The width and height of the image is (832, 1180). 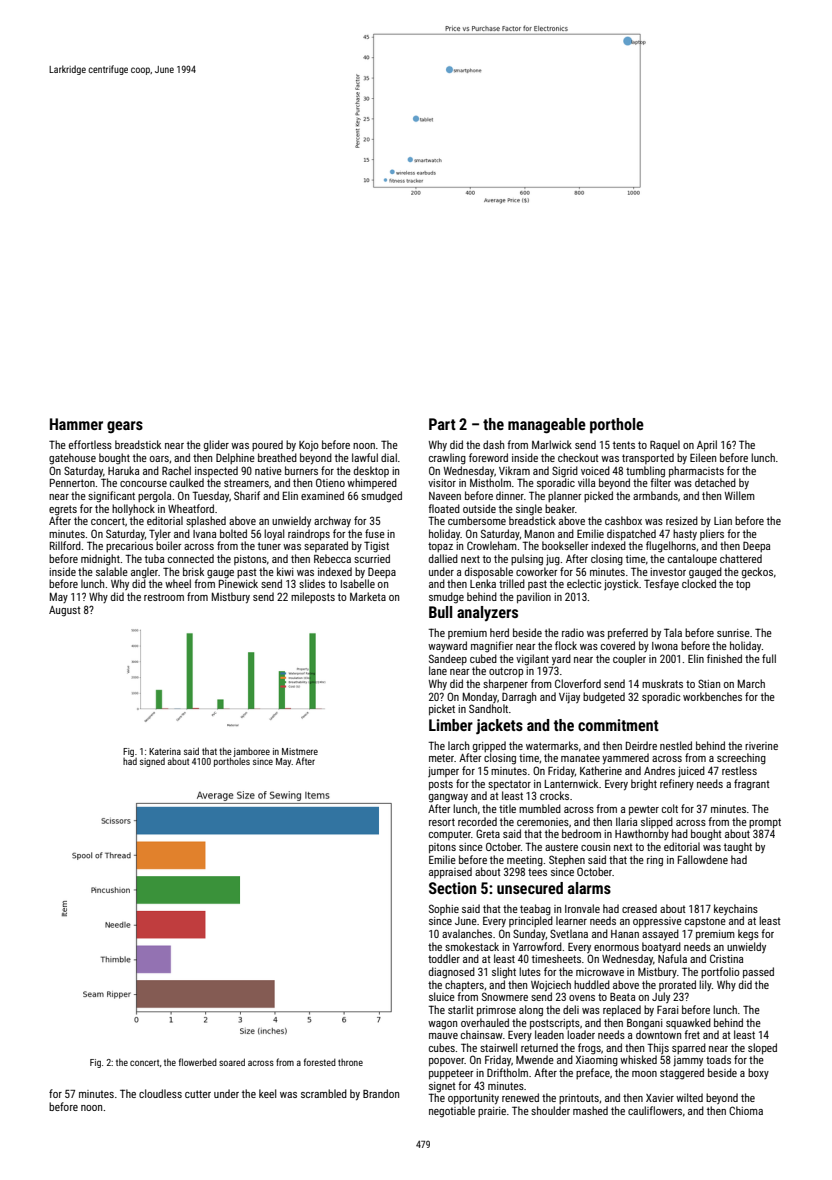 I want to click on signed, so click(x=152, y=762).
